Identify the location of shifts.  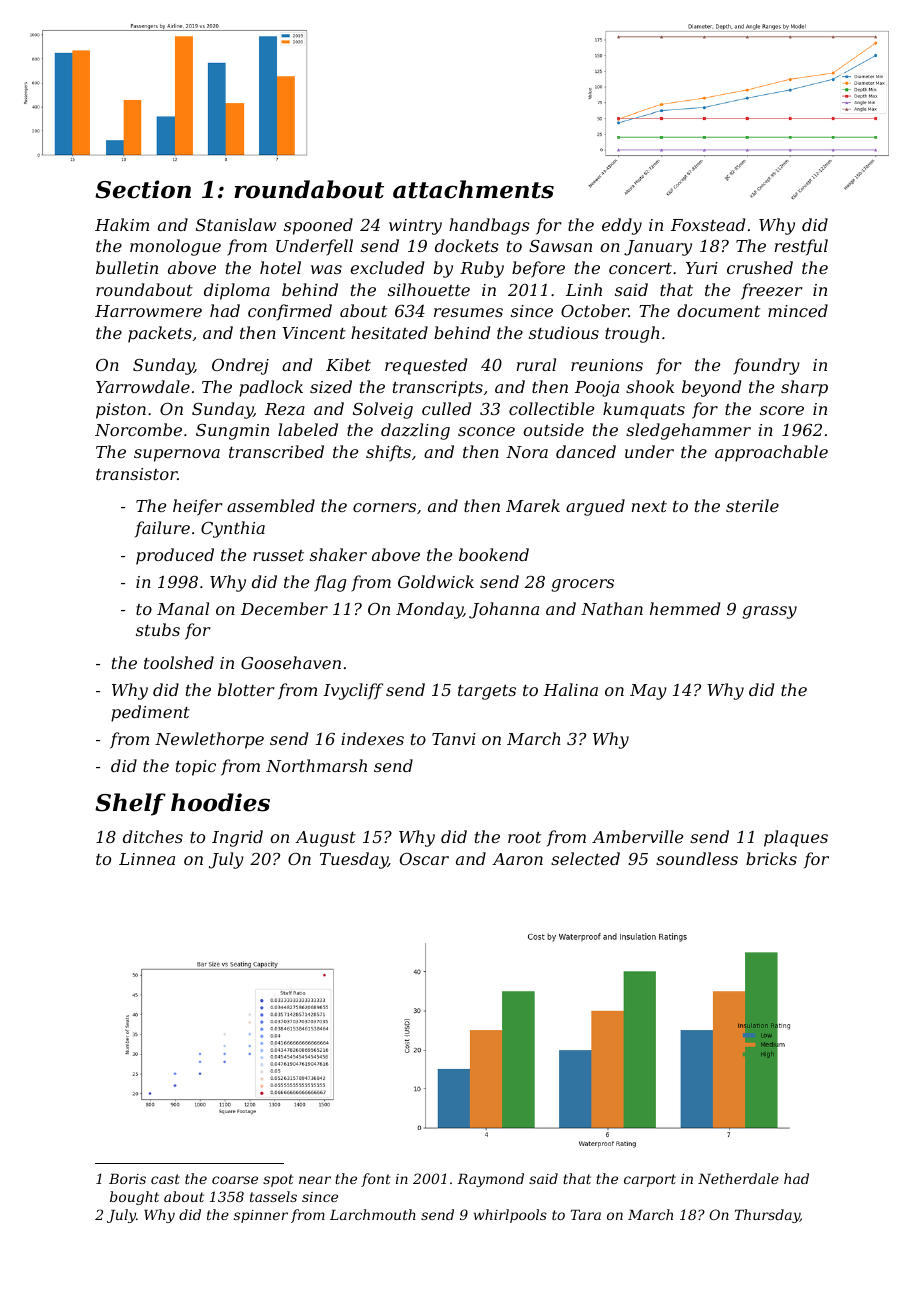
(388, 453).
